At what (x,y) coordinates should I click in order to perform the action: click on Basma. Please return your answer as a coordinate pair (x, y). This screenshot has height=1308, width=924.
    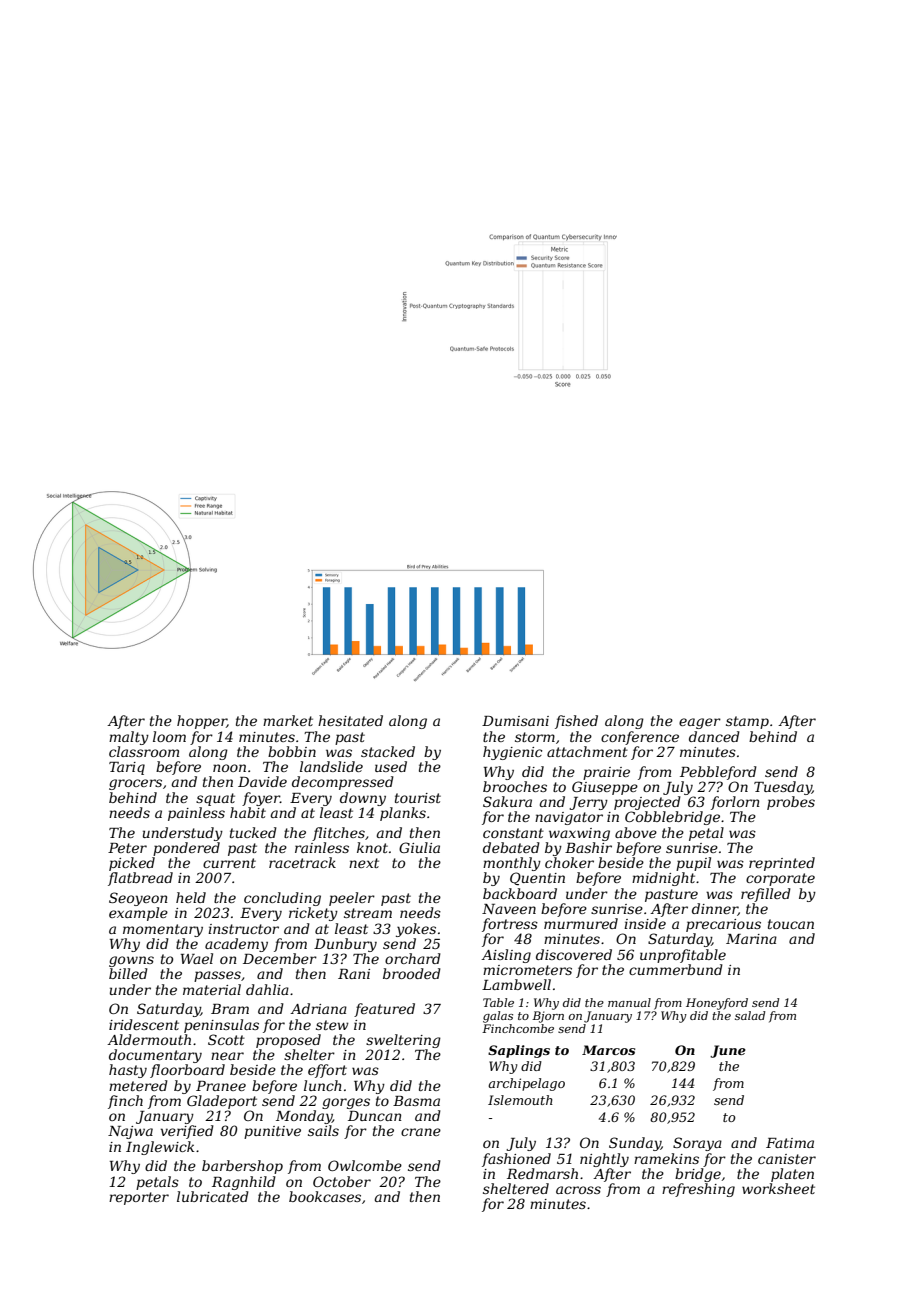
    Looking at the image, I should click on (416, 1101).
